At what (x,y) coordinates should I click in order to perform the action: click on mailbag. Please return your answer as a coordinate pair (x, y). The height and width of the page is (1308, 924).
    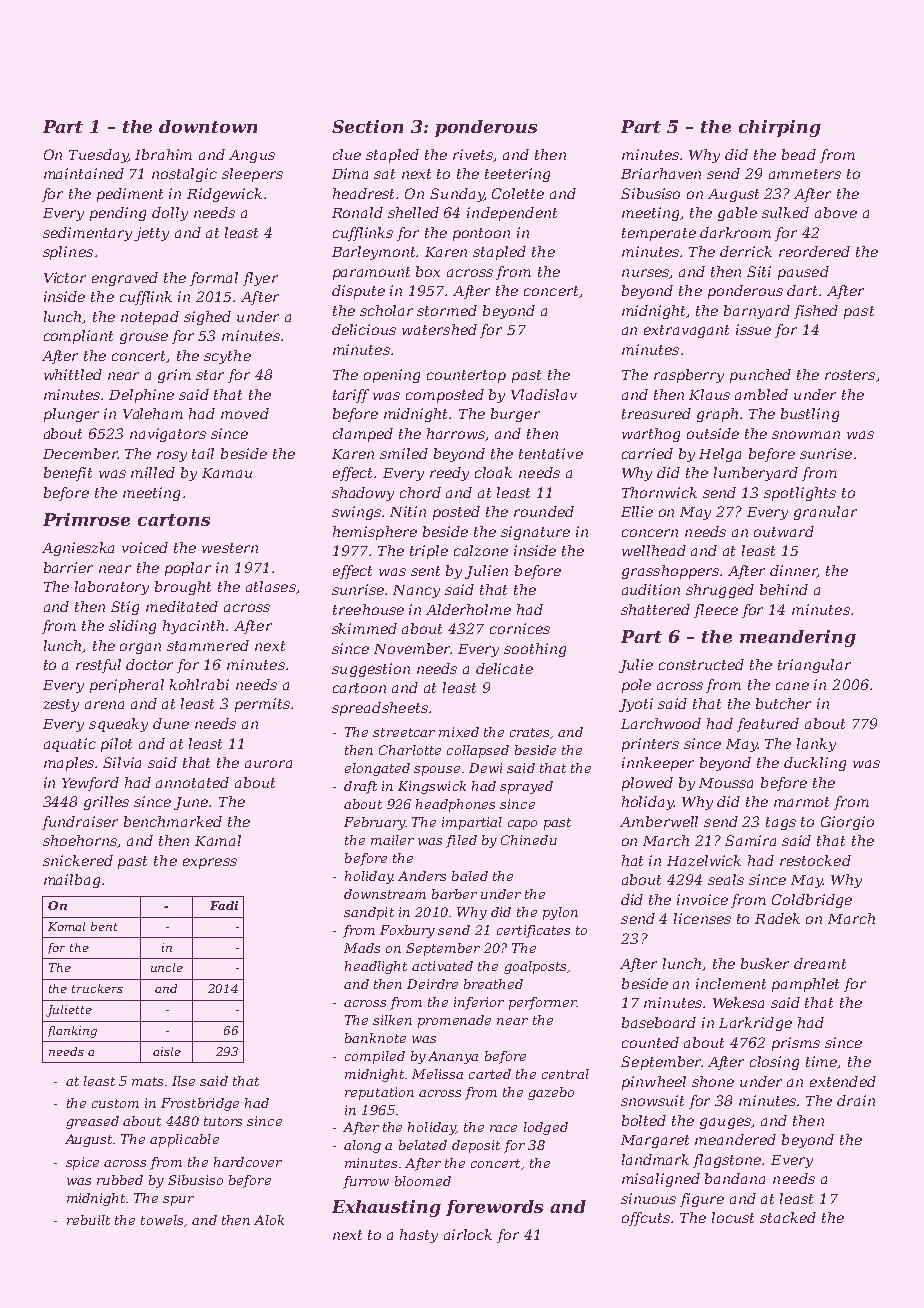
    Looking at the image, I should click on (72, 881).
